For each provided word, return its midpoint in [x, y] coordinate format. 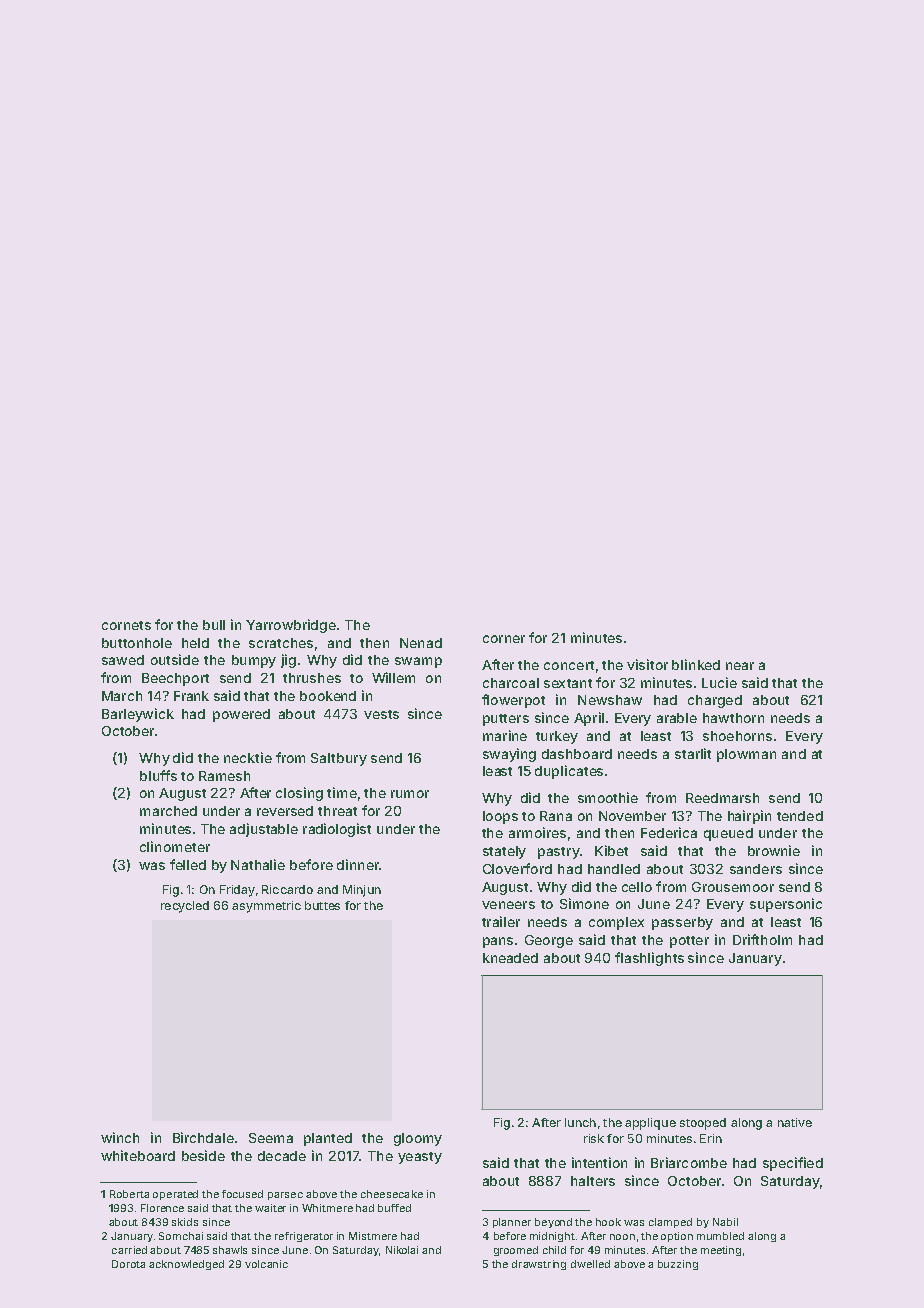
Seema [271, 1138]
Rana [556, 816]
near [740, 666]
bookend [328, 696]
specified [793, 1164]
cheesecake [392, 1194]
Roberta [129, 1194]
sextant [568, 683]
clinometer [175, 846]
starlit [693, 753]
